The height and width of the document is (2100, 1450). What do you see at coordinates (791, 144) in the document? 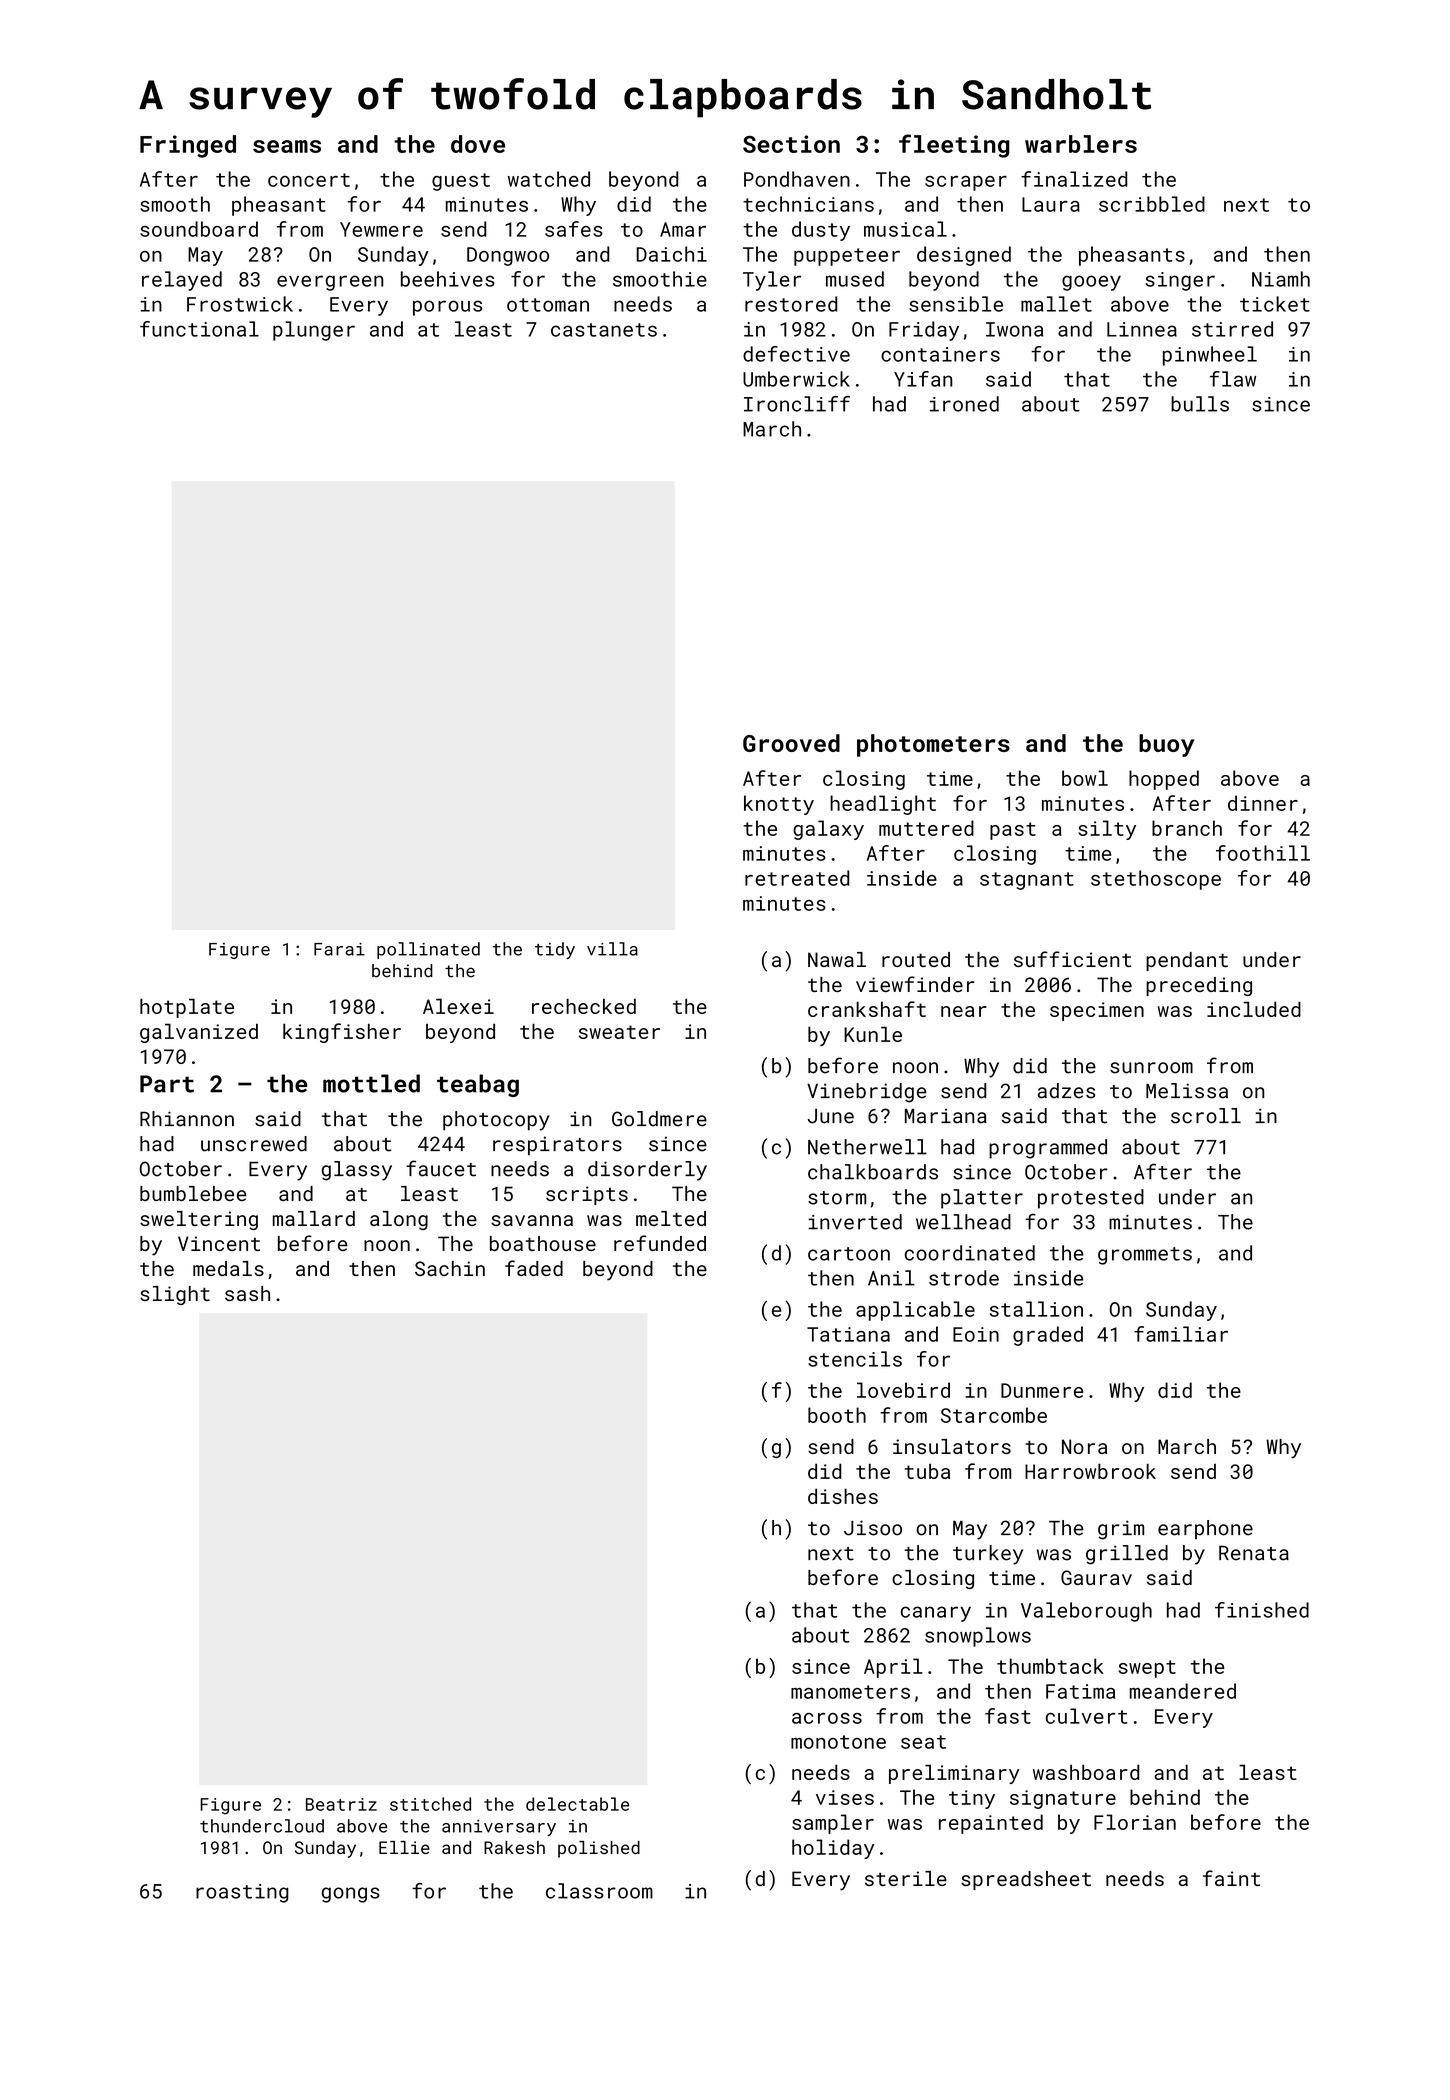
I see `Section` at bounding box center [791, 144].
